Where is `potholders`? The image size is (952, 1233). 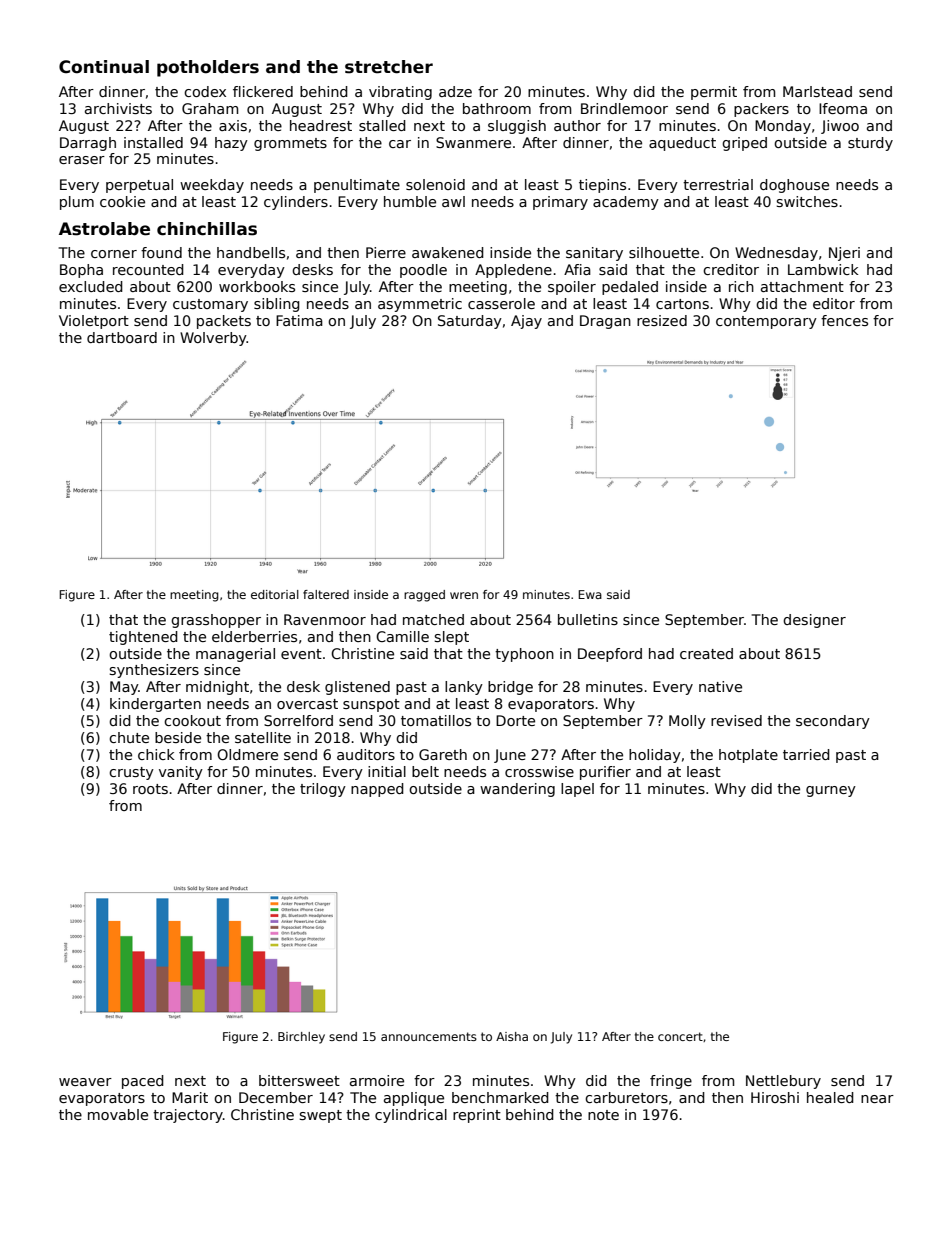
potholders is located at coordinates (208, 68).
